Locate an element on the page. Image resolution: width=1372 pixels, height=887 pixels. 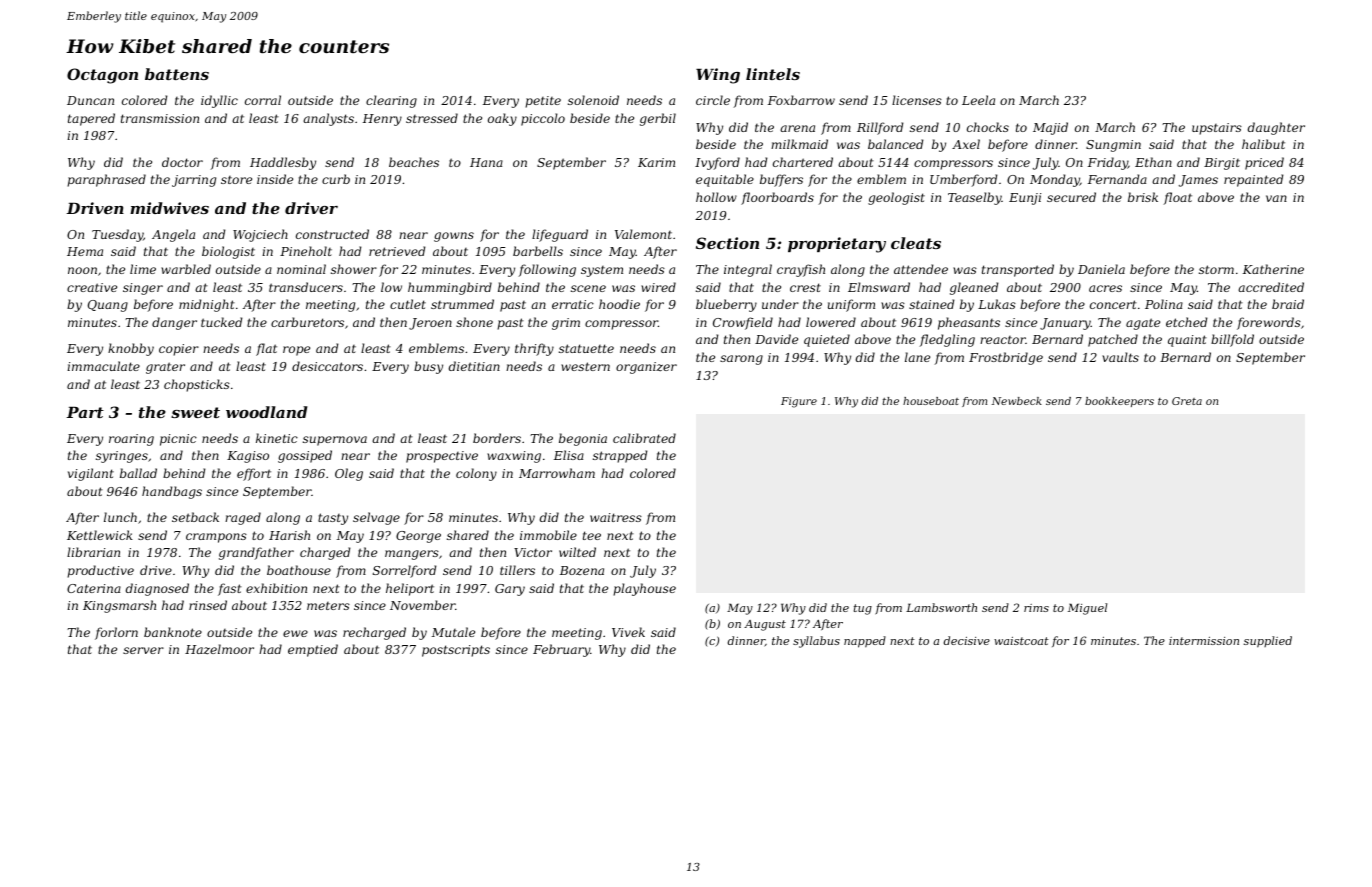
heliport is located at coordinates (410, 589).
